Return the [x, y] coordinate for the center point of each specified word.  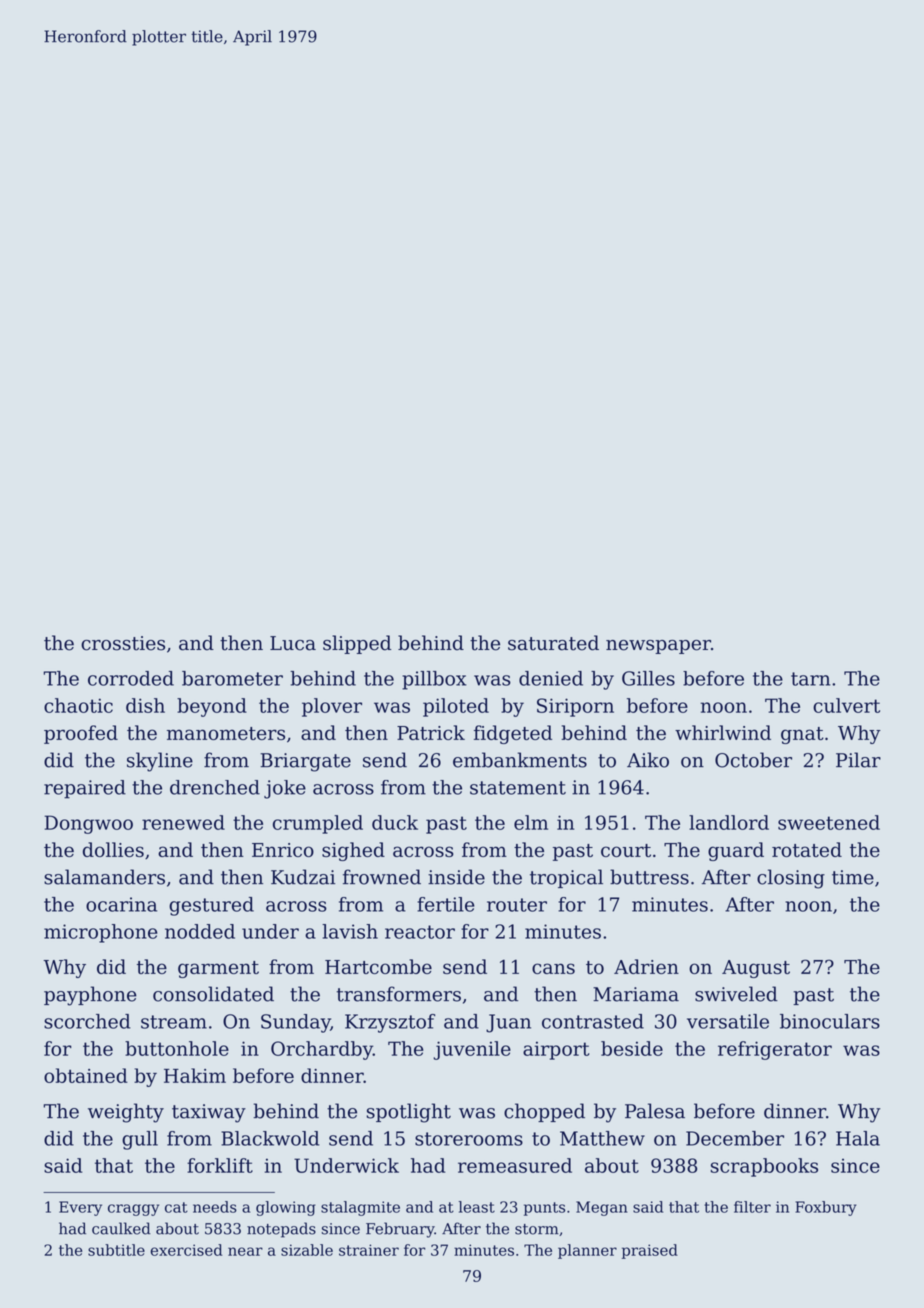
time [853, 877]
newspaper [658, 647]
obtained [86, 1075]
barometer [232, 678]
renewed [183, 822]
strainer [369, 1250]
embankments [520, 760]
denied [551, 678]
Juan [508, 1023]
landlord [729, 822]
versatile [728, 1021]
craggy [133, 1210]
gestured [211, 906]
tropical [566, 878]
